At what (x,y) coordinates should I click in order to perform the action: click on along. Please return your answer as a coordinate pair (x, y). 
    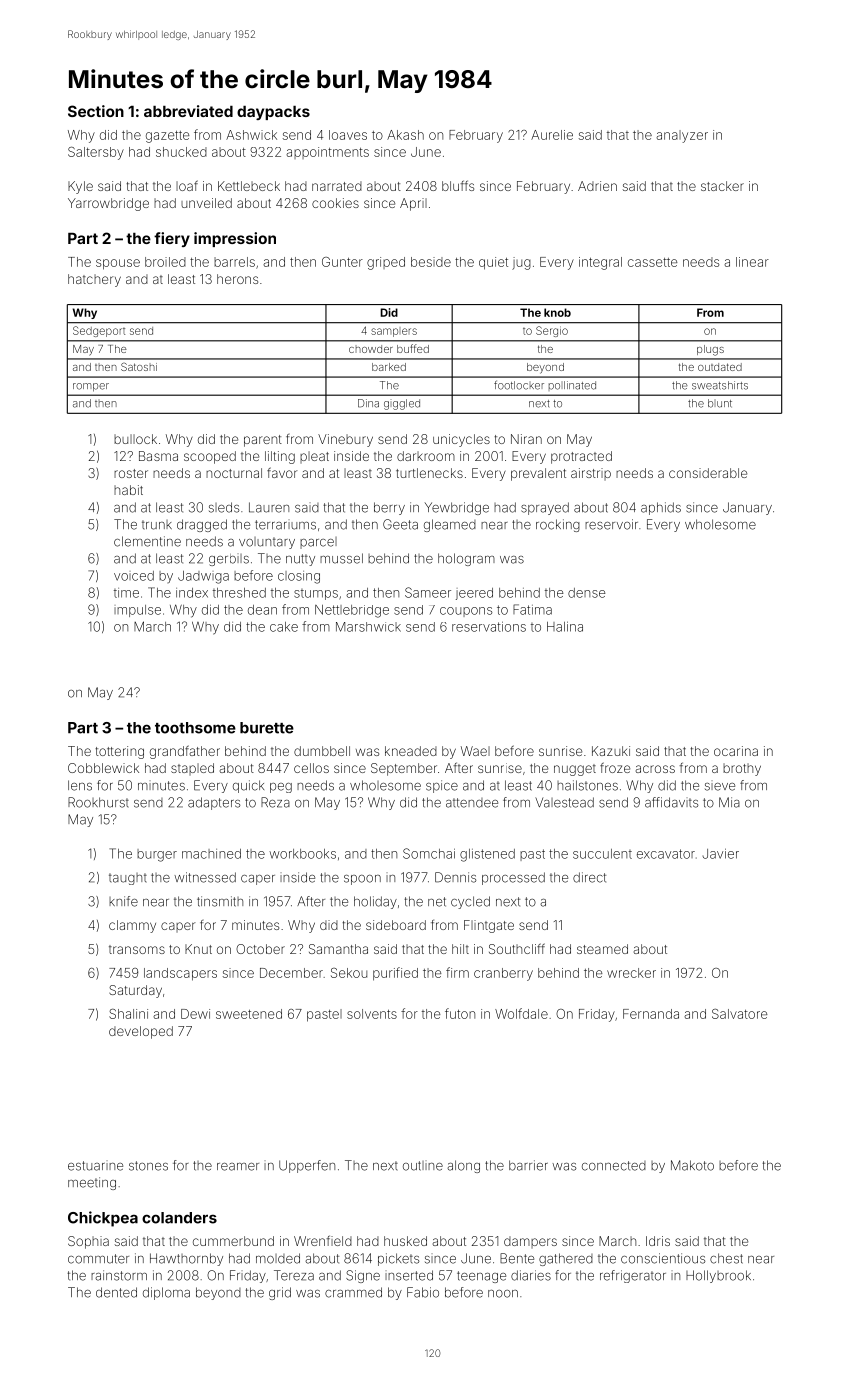
    Looking at the image, I should click on (463, 1166).
